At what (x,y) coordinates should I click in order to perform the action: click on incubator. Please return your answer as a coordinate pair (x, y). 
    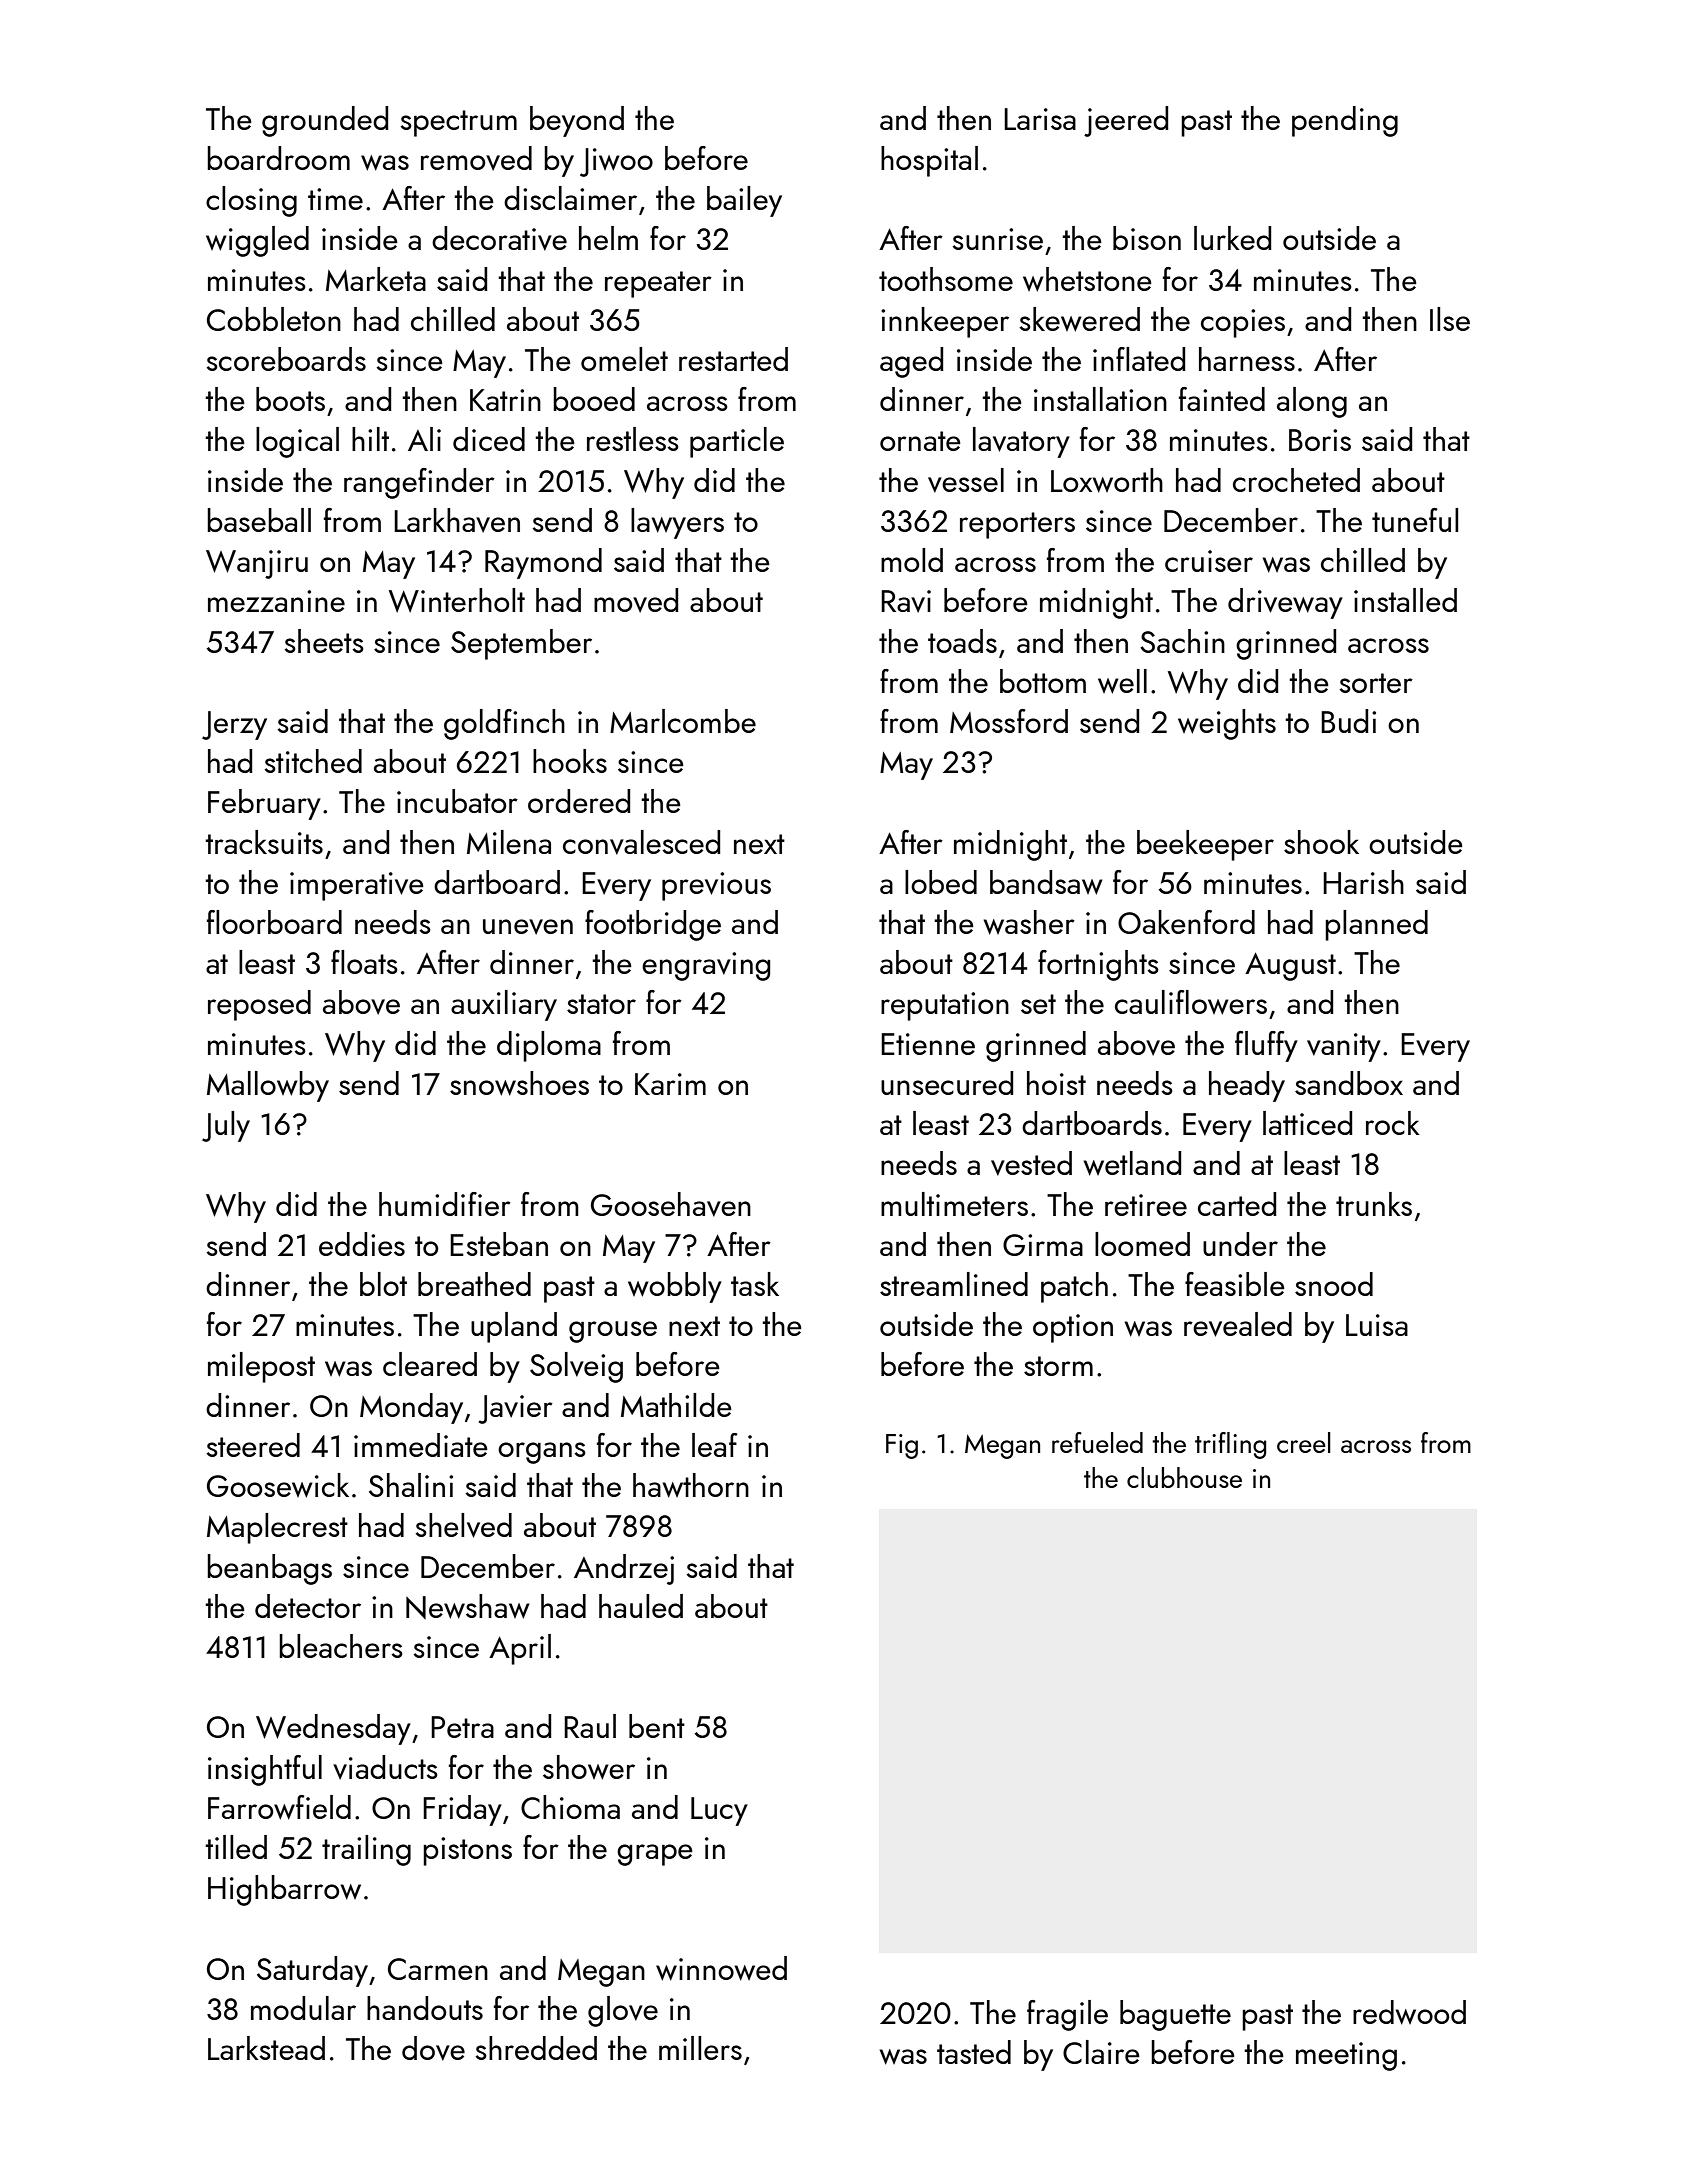
    Looking at the image, I should click on (457, 801).
